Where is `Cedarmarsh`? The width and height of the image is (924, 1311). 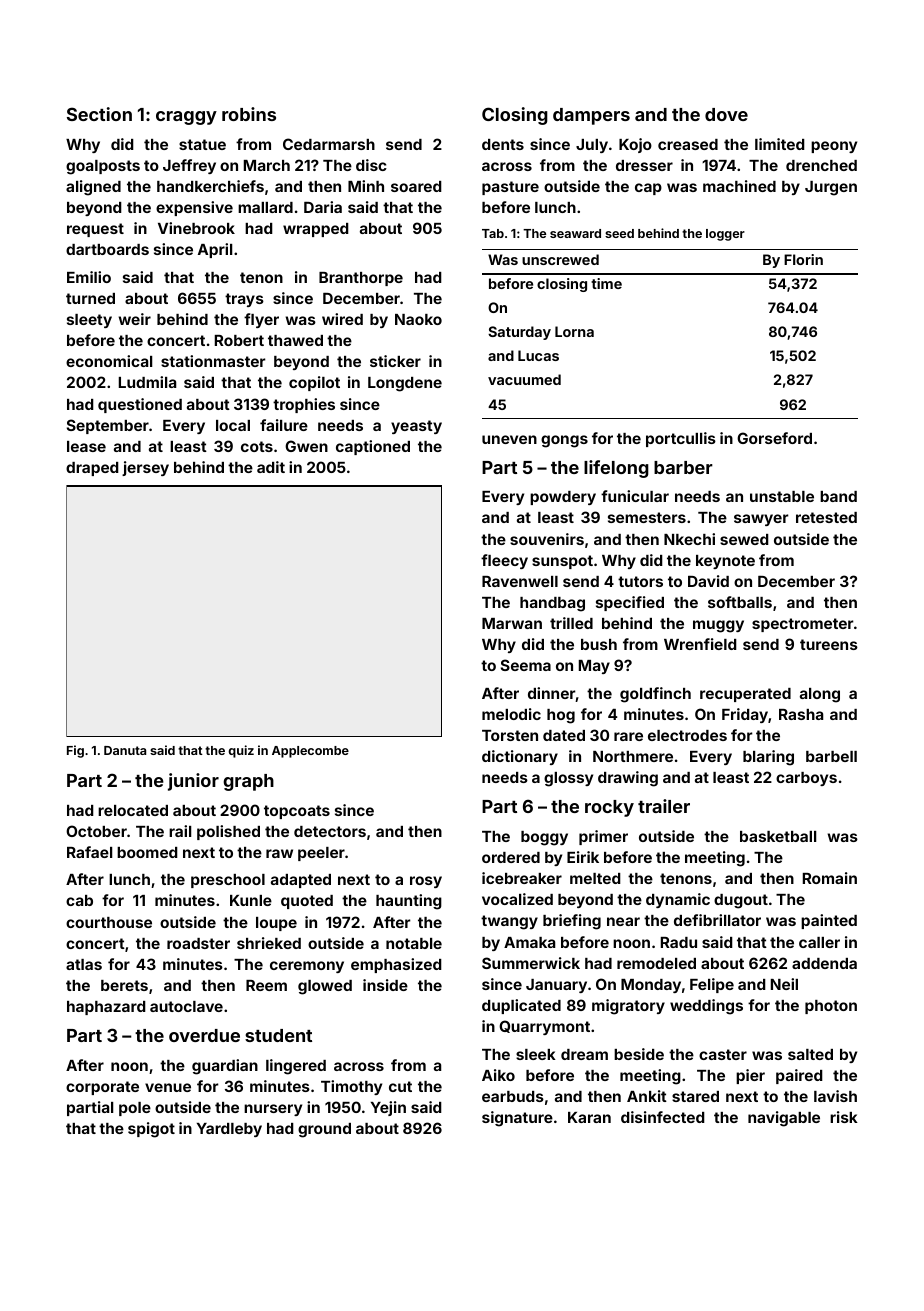 Cedarmarsh is located at coordinates (329, 144).
